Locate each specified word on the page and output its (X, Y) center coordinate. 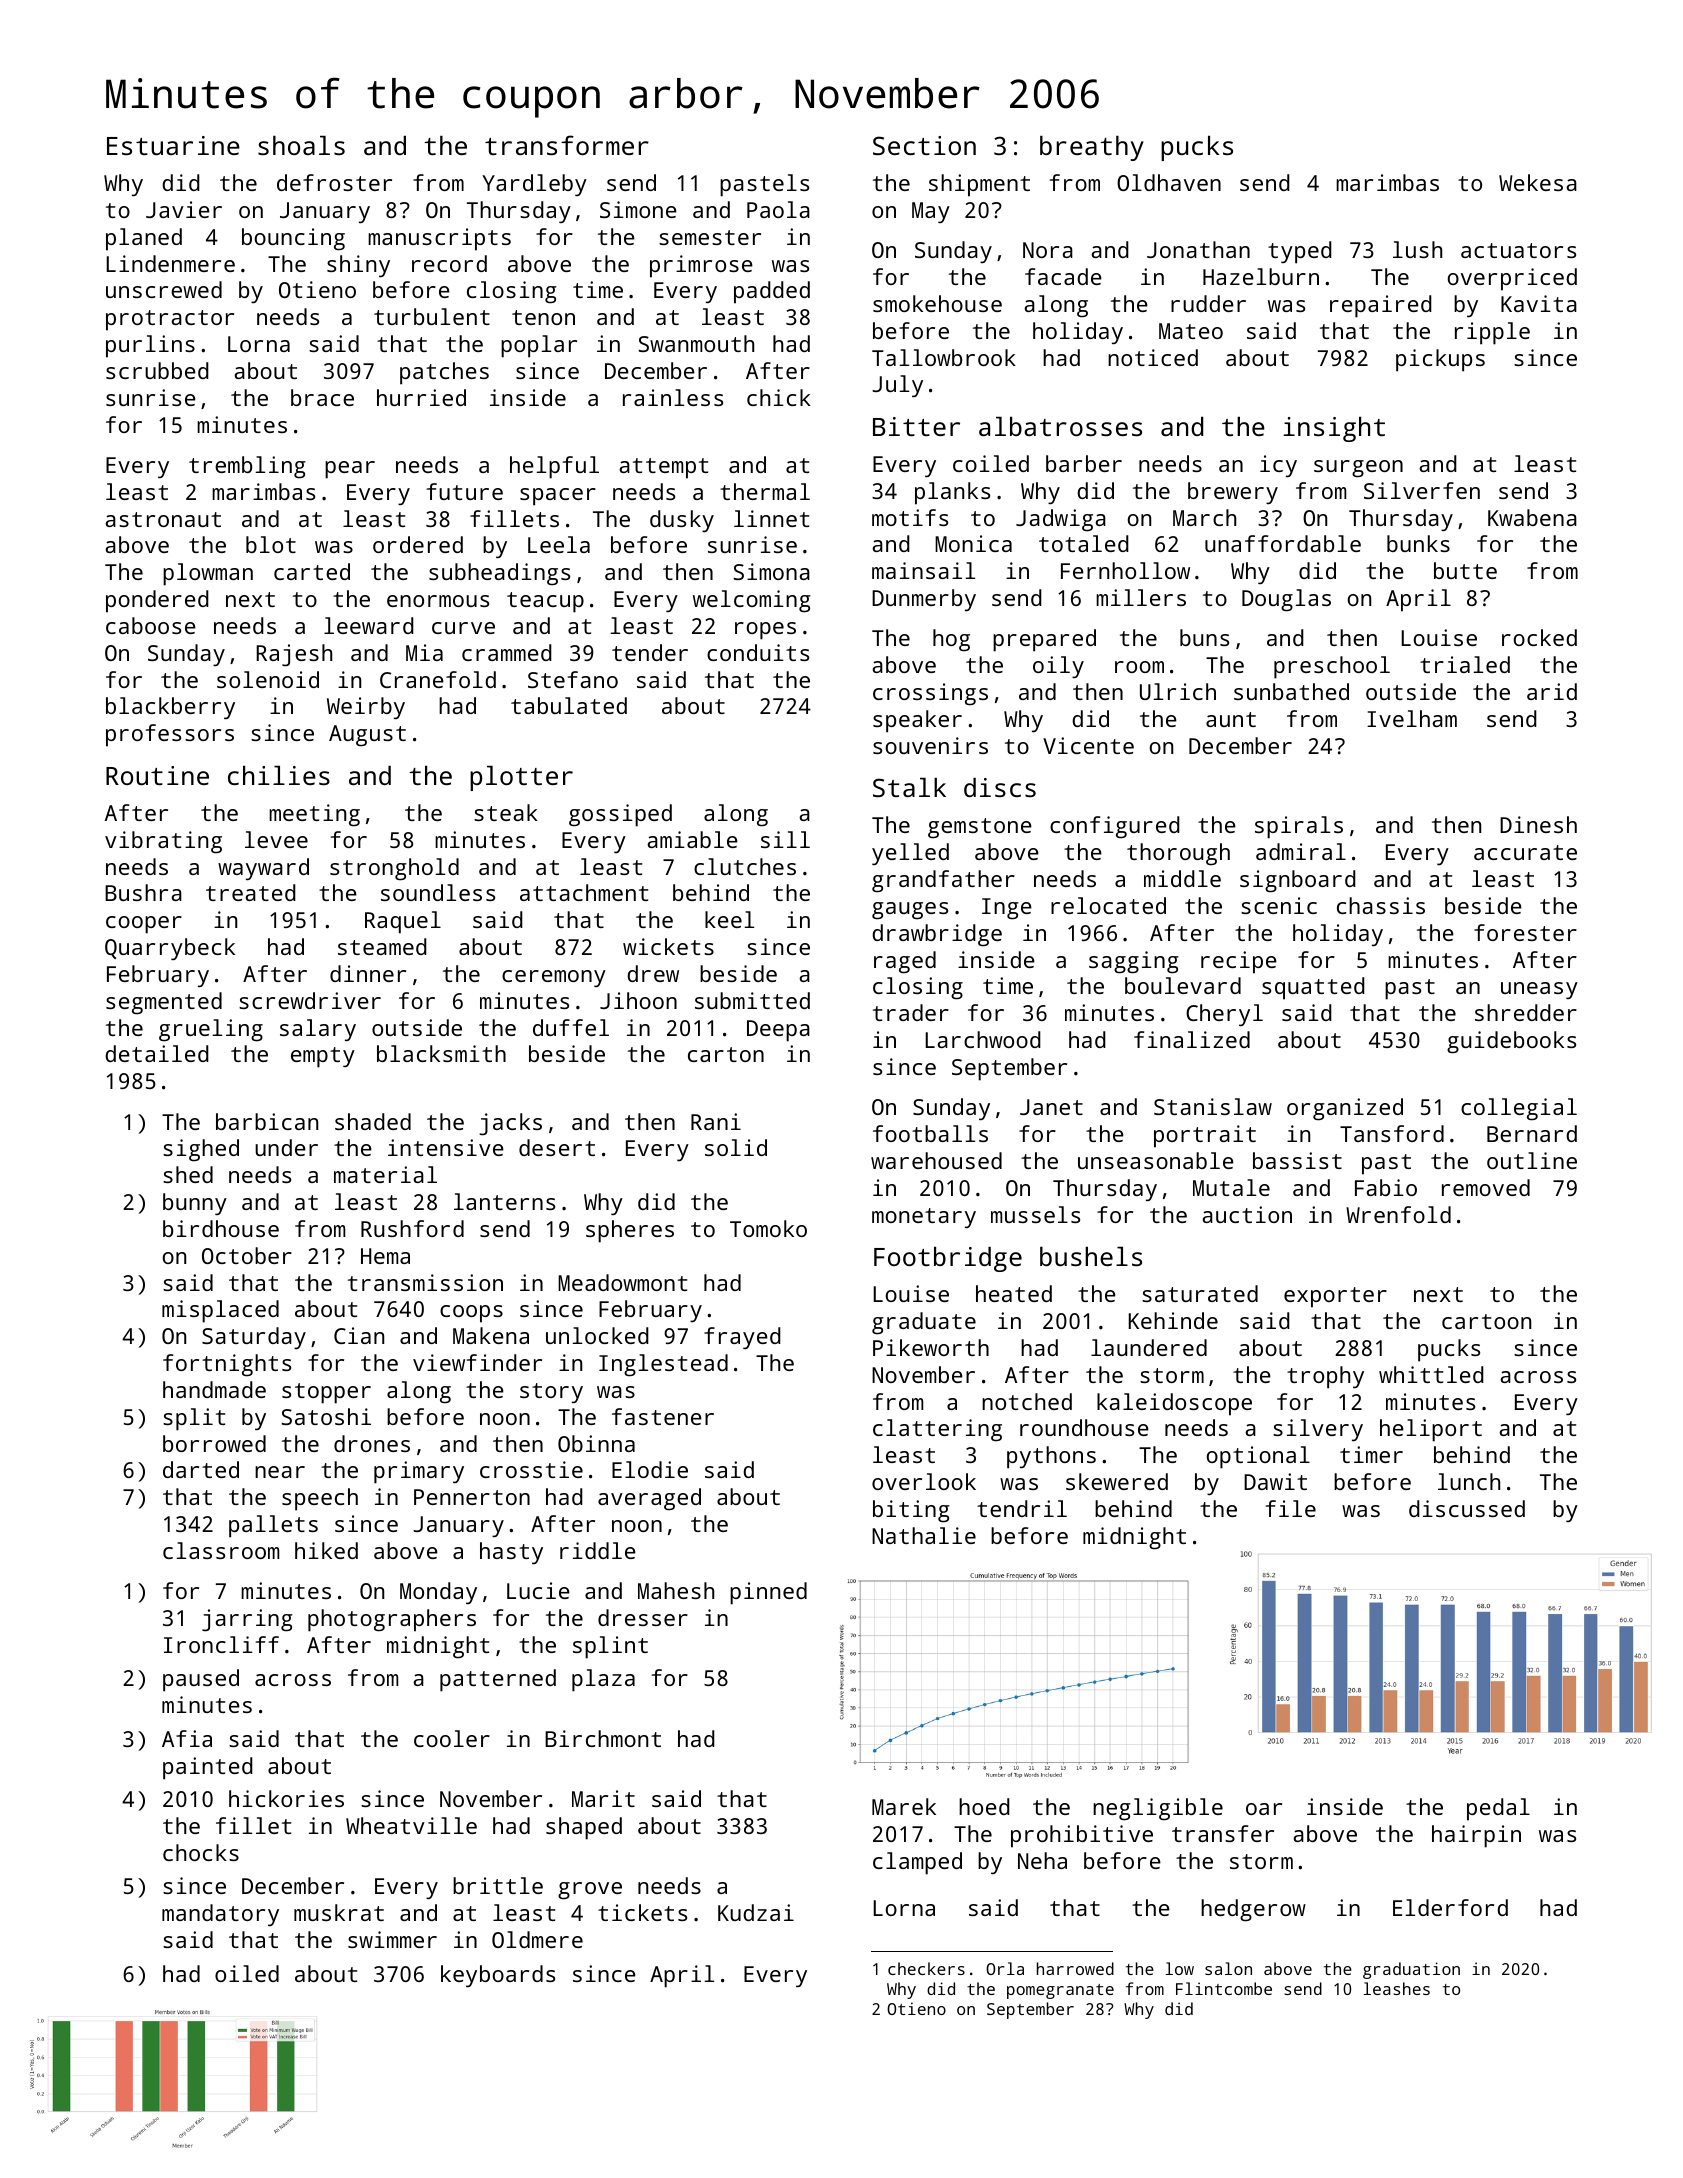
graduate (924, 1323)
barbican (267, 1121)
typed (1300, 252)
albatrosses (1060, 426)
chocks (201, 1852)
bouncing (293, 239)
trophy (1325, 1377)
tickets (642, 1912)
